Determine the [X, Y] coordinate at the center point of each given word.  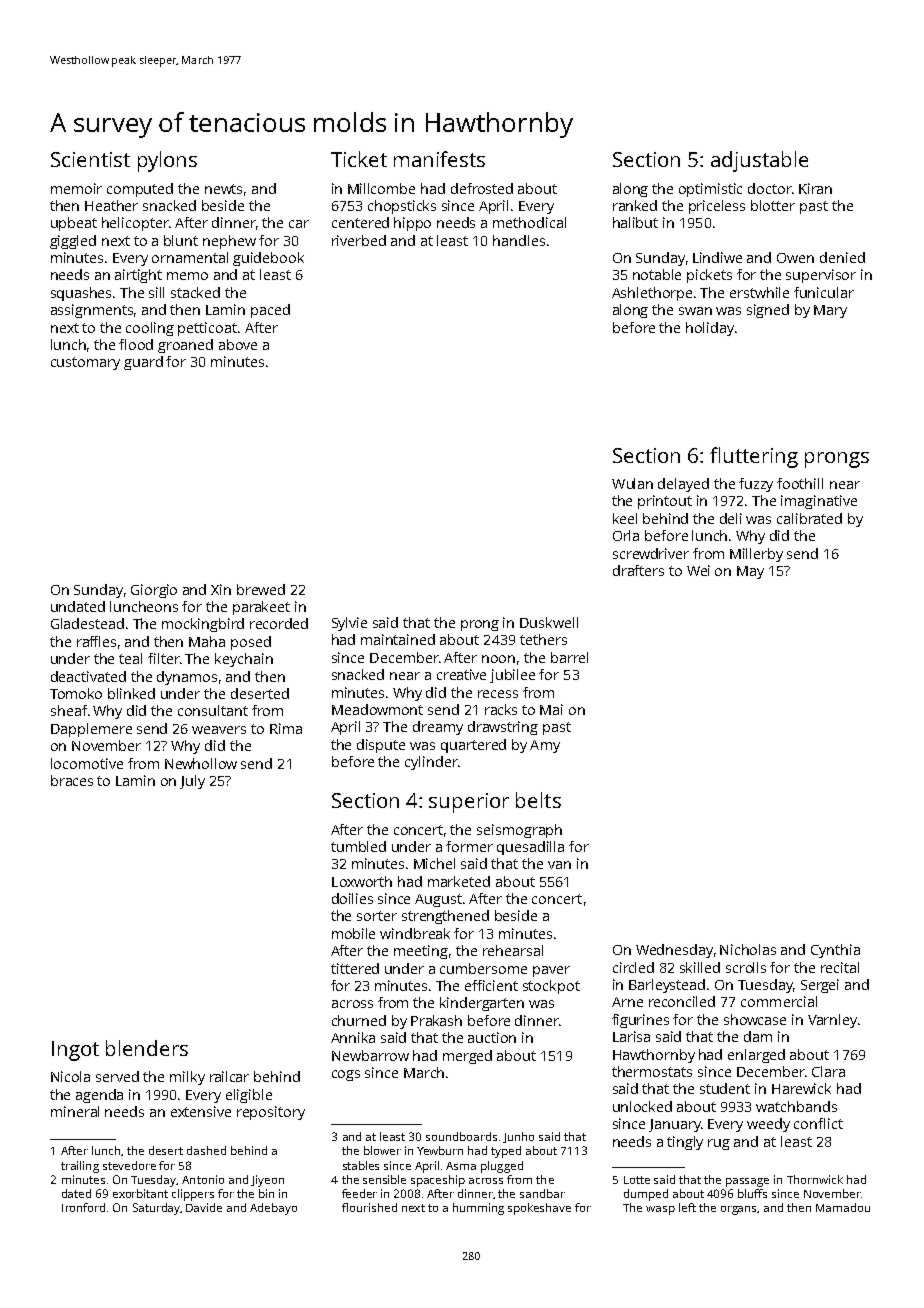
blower [382, 1150]
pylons [167, 161]
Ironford [83, 1207]
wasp [660, 1210]
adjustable [759, 161]
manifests [439, 159]
